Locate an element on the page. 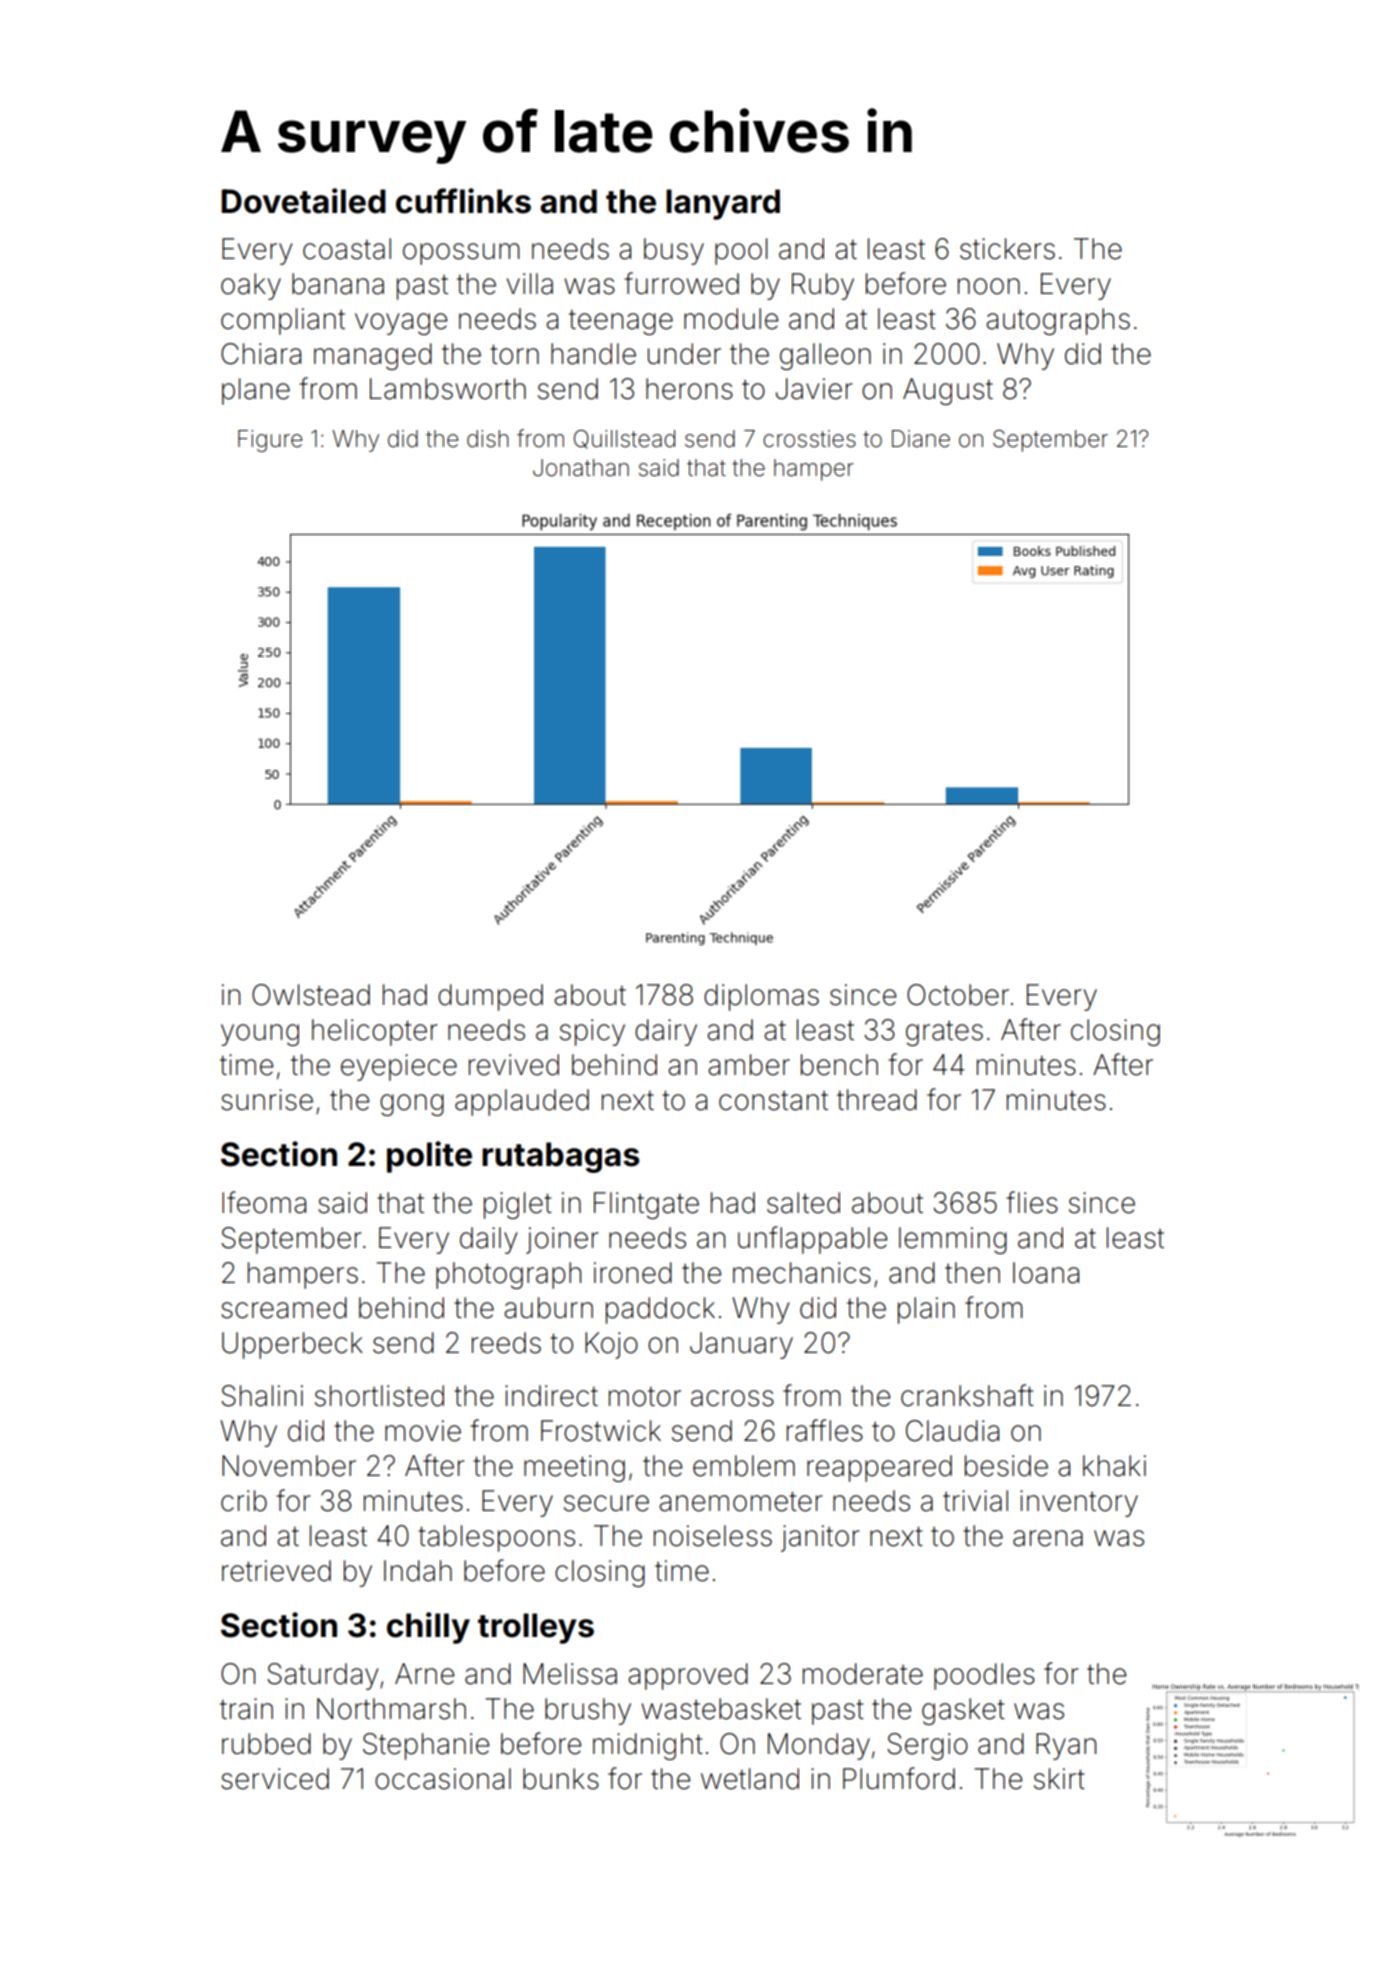 The width and height of the image is (1386, 1969). dumped is located at coordinates (490, 997).
